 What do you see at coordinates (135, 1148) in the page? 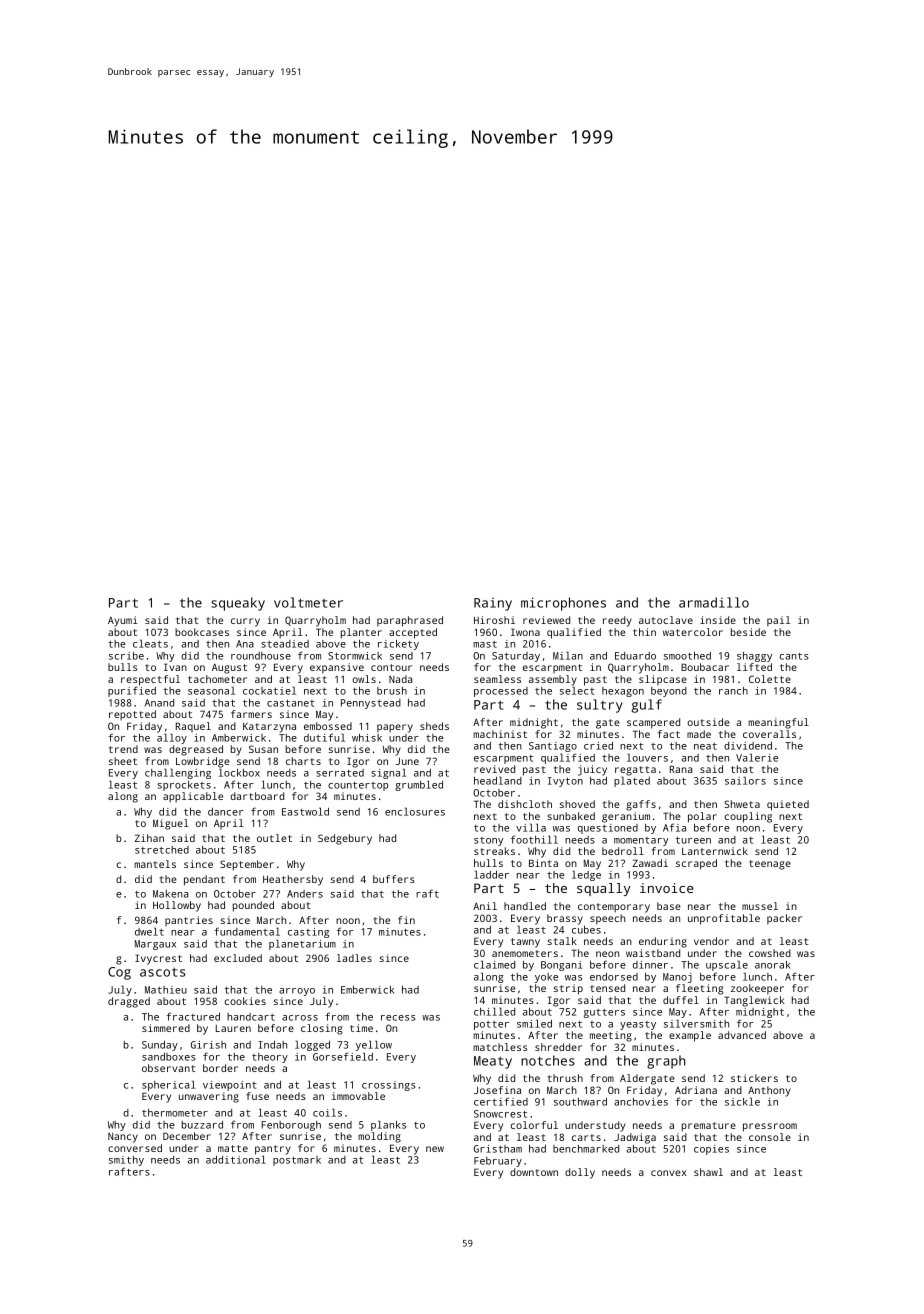
I see `conversed` at bounding box center [135, 1148].
